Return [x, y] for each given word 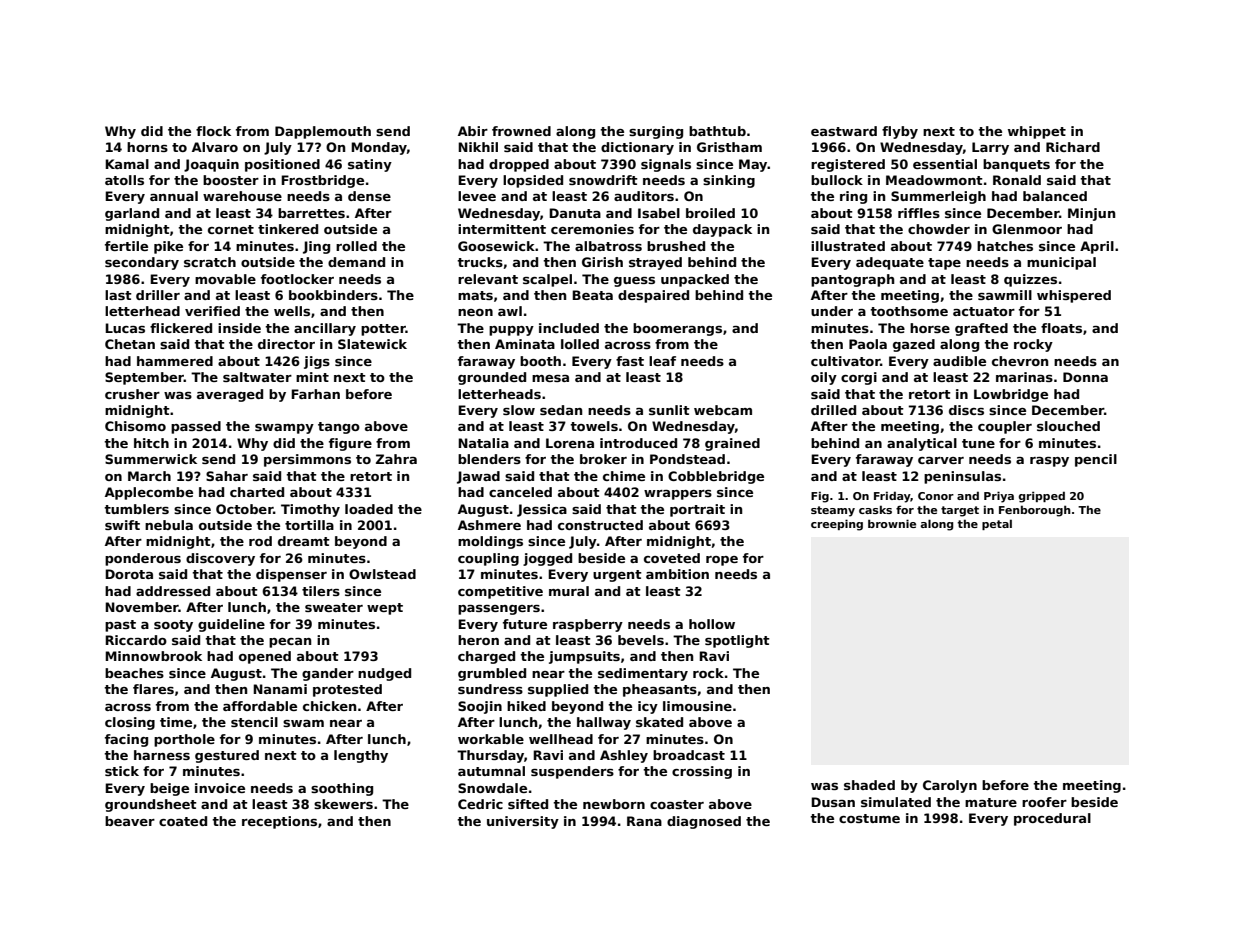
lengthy [361, 756]
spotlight [737, 641]
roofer [1044, 802]
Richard [1073, 147]
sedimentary [643, 674]
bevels [641, 640]
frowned [521, 131]
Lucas [125, 328]
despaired [653, 296]
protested [347, 690]
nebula [169, 525]
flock [213, 131]
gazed [914, 345]
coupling [488, 559]
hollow [712, 624]
